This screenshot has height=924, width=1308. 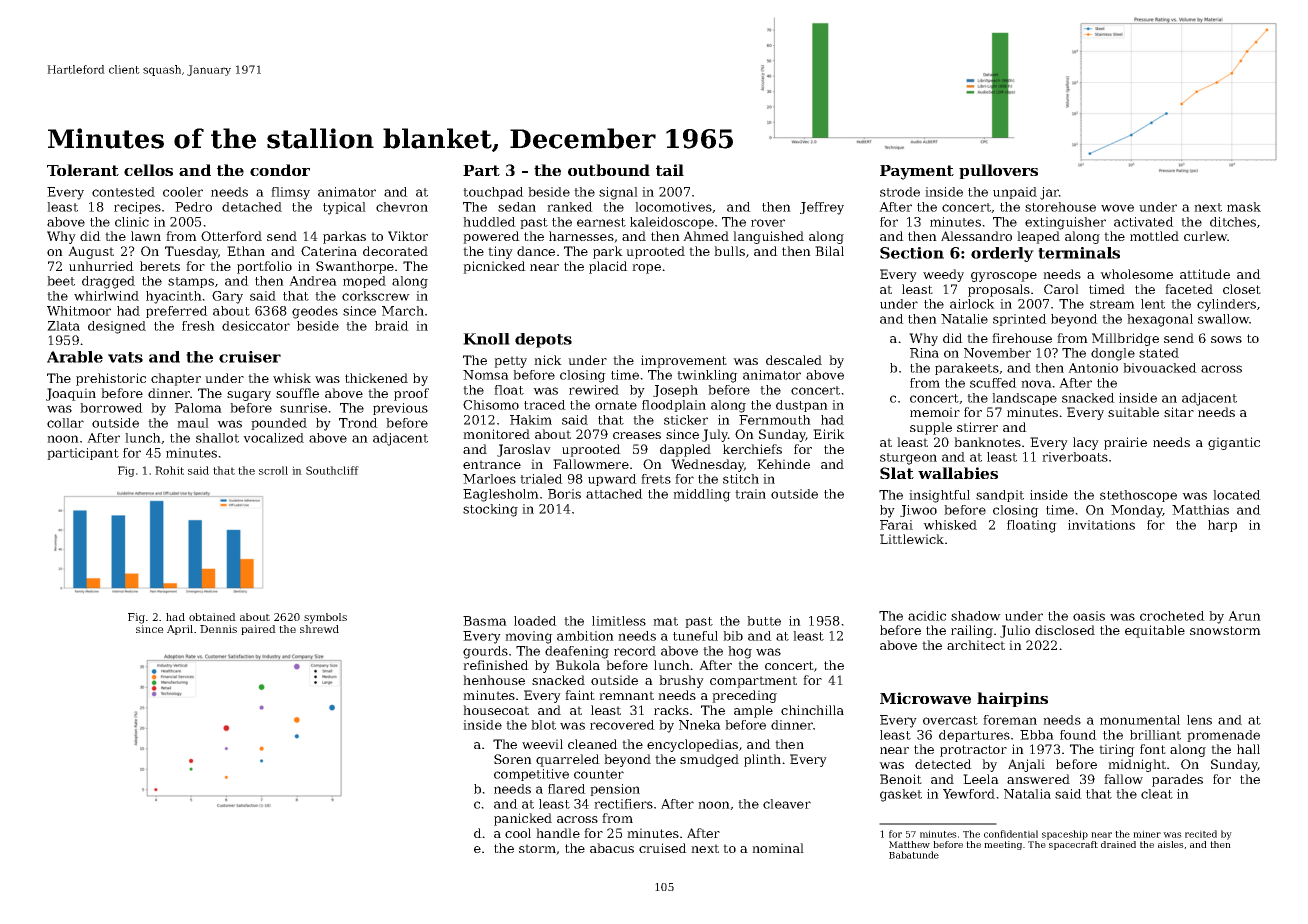 What do you see at coordinates (494, 680) in the screenshot?
I see `henhouse` at bounding box center [494, 680].
